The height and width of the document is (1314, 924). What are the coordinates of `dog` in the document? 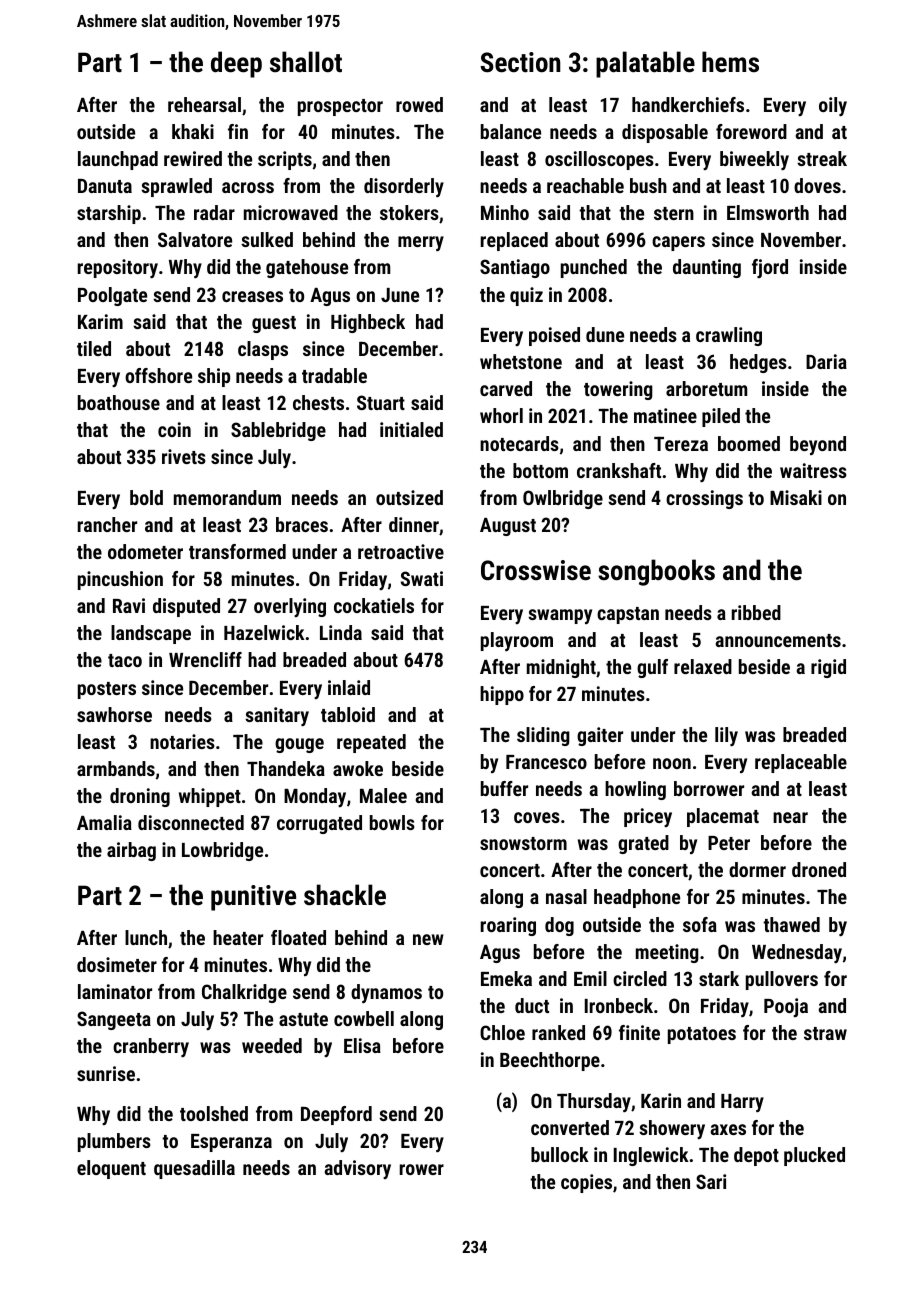 It's located at (559, 926).
